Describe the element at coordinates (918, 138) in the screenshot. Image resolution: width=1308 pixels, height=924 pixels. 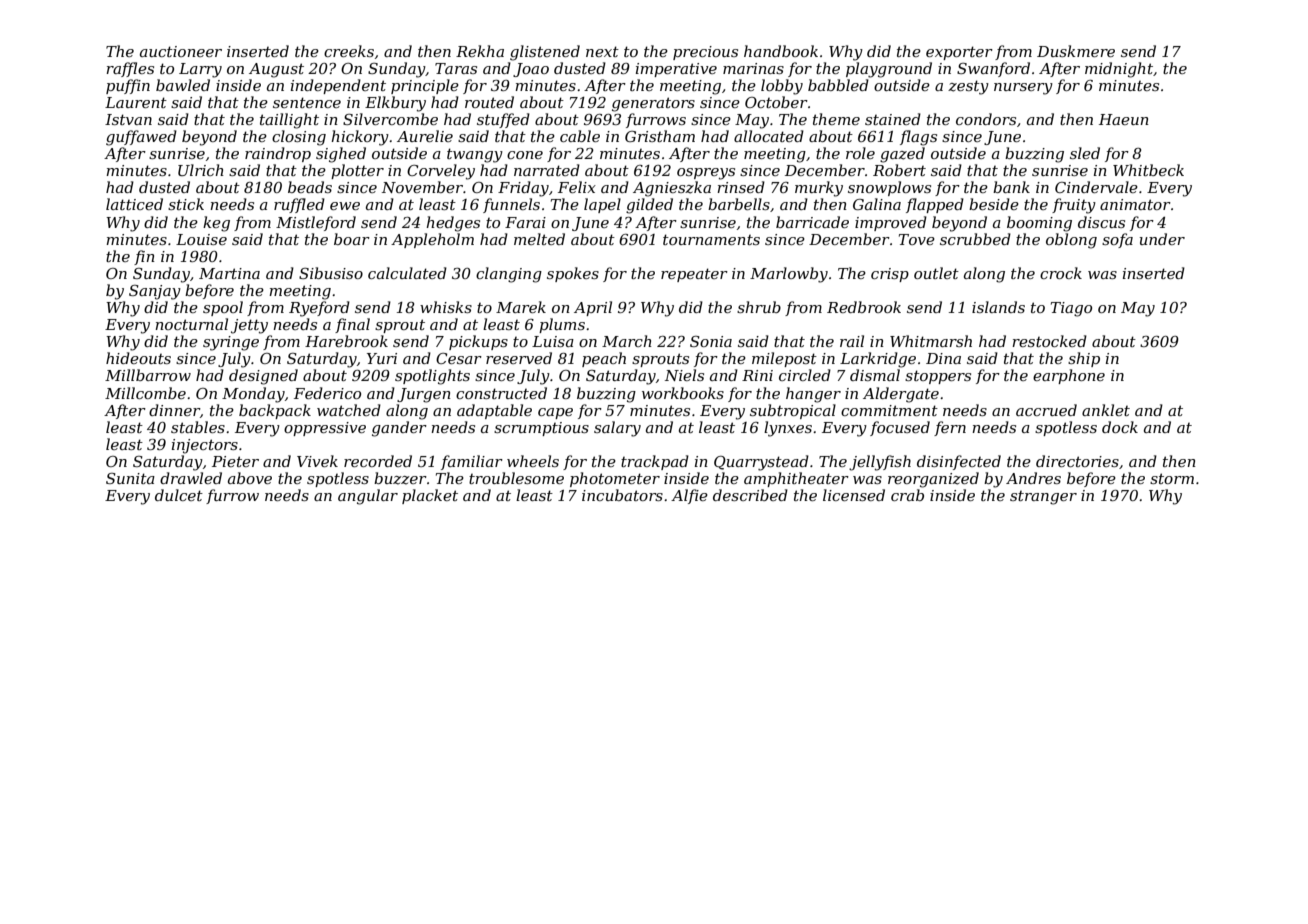
I see `flags` at that location.
